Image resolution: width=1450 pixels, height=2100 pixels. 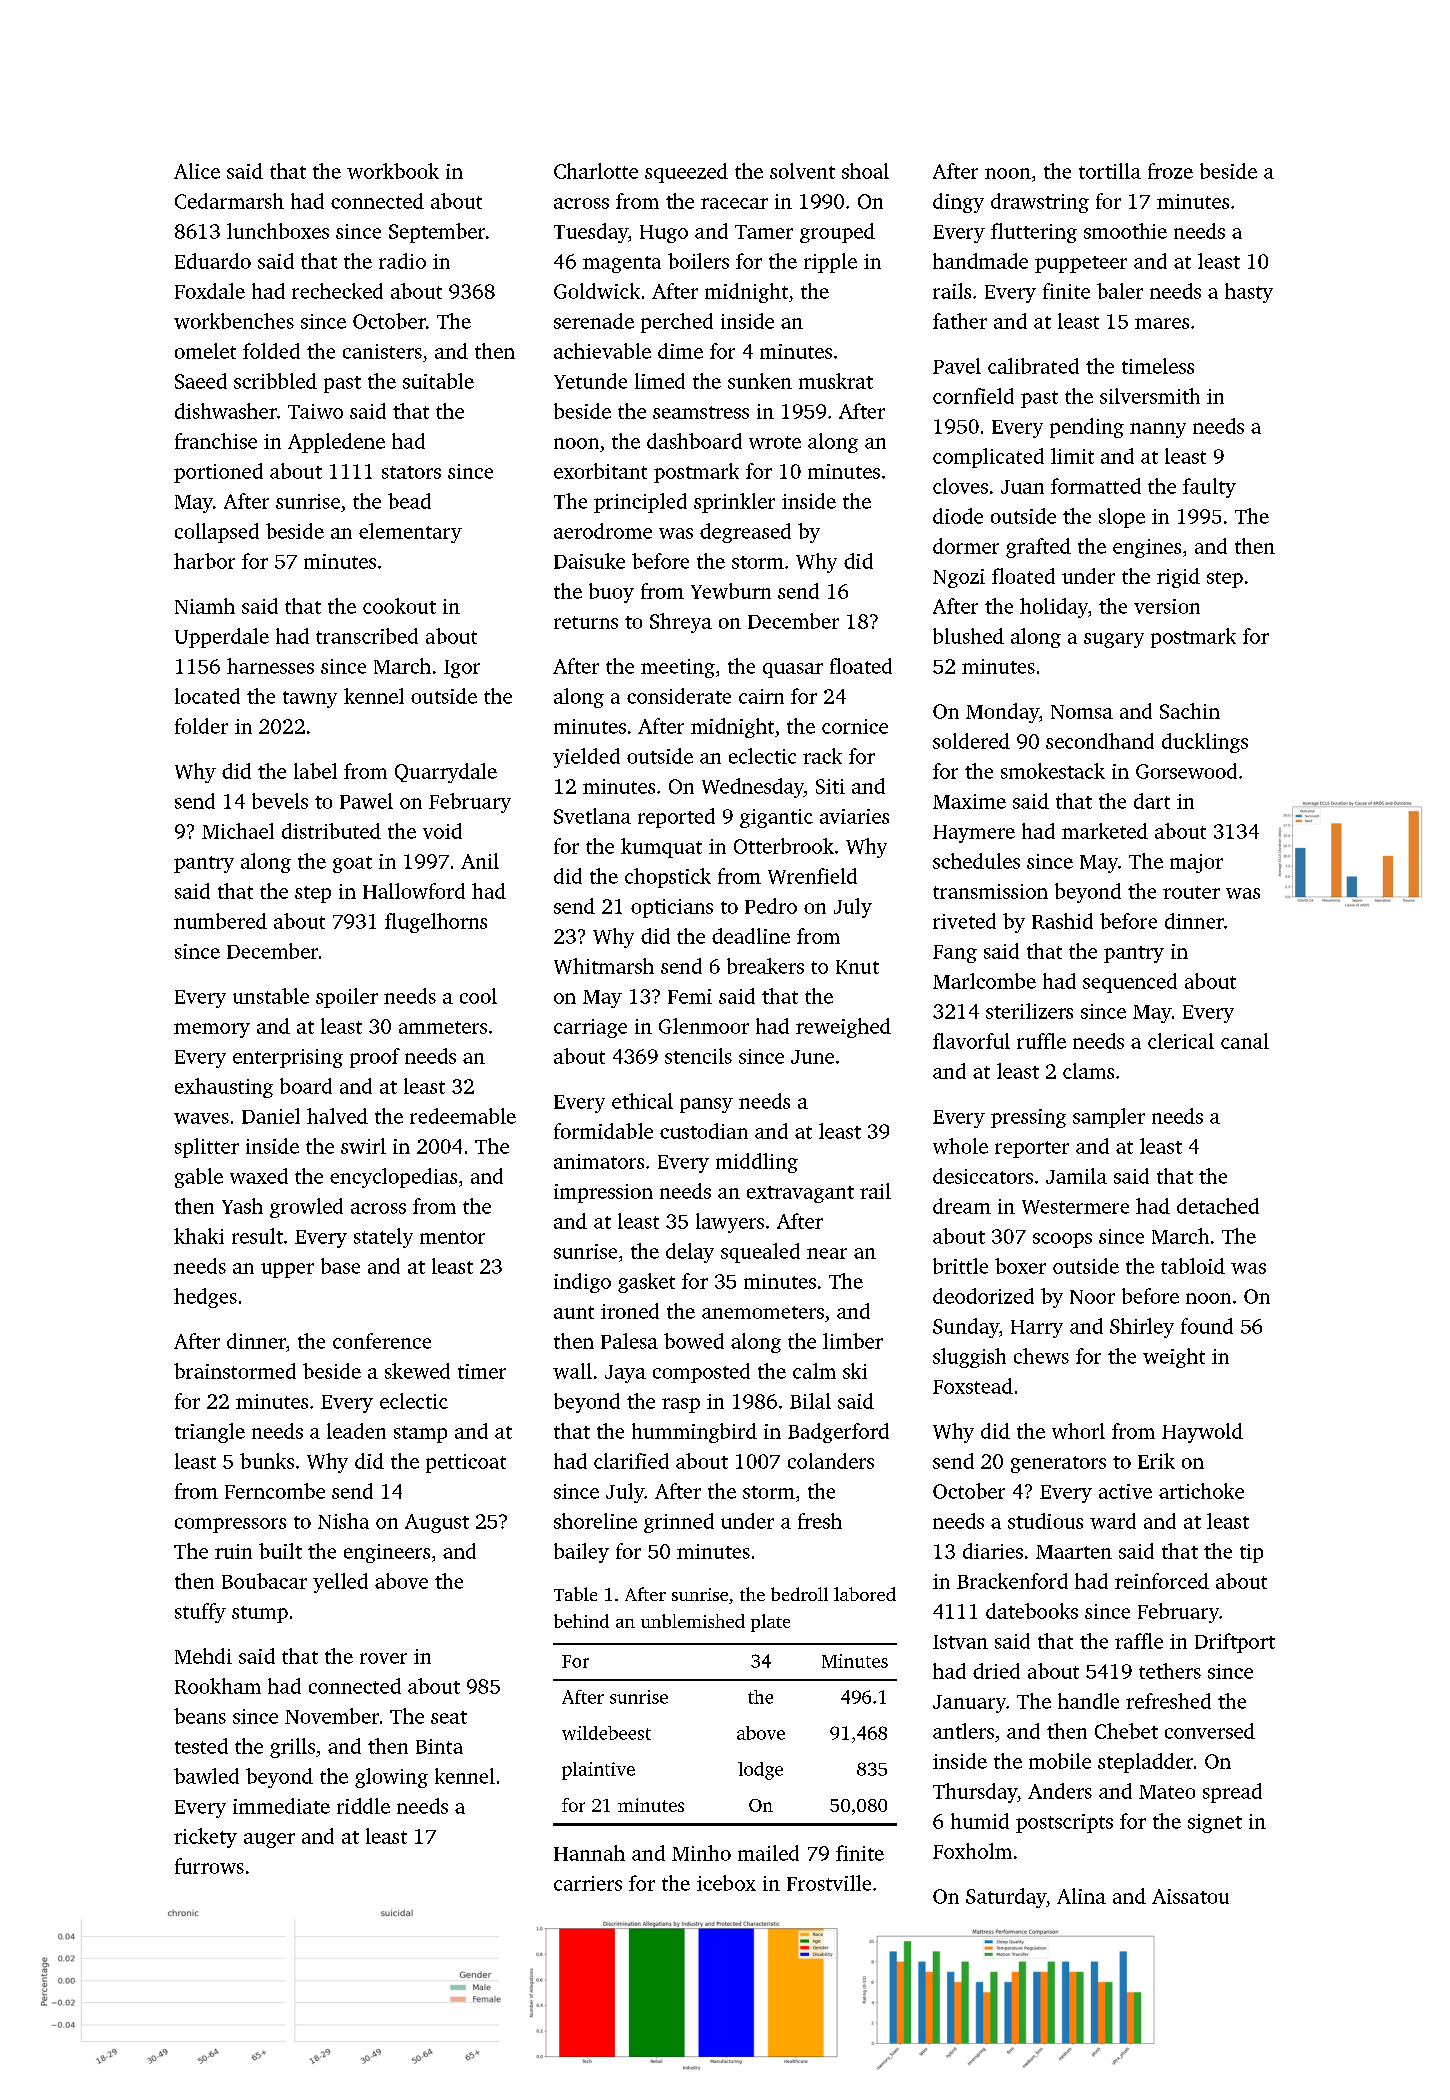 What do you see at coordinates (1041, 1041) in the screenshot?
I see `ruffle` at bounding box center [1041, 1041].
